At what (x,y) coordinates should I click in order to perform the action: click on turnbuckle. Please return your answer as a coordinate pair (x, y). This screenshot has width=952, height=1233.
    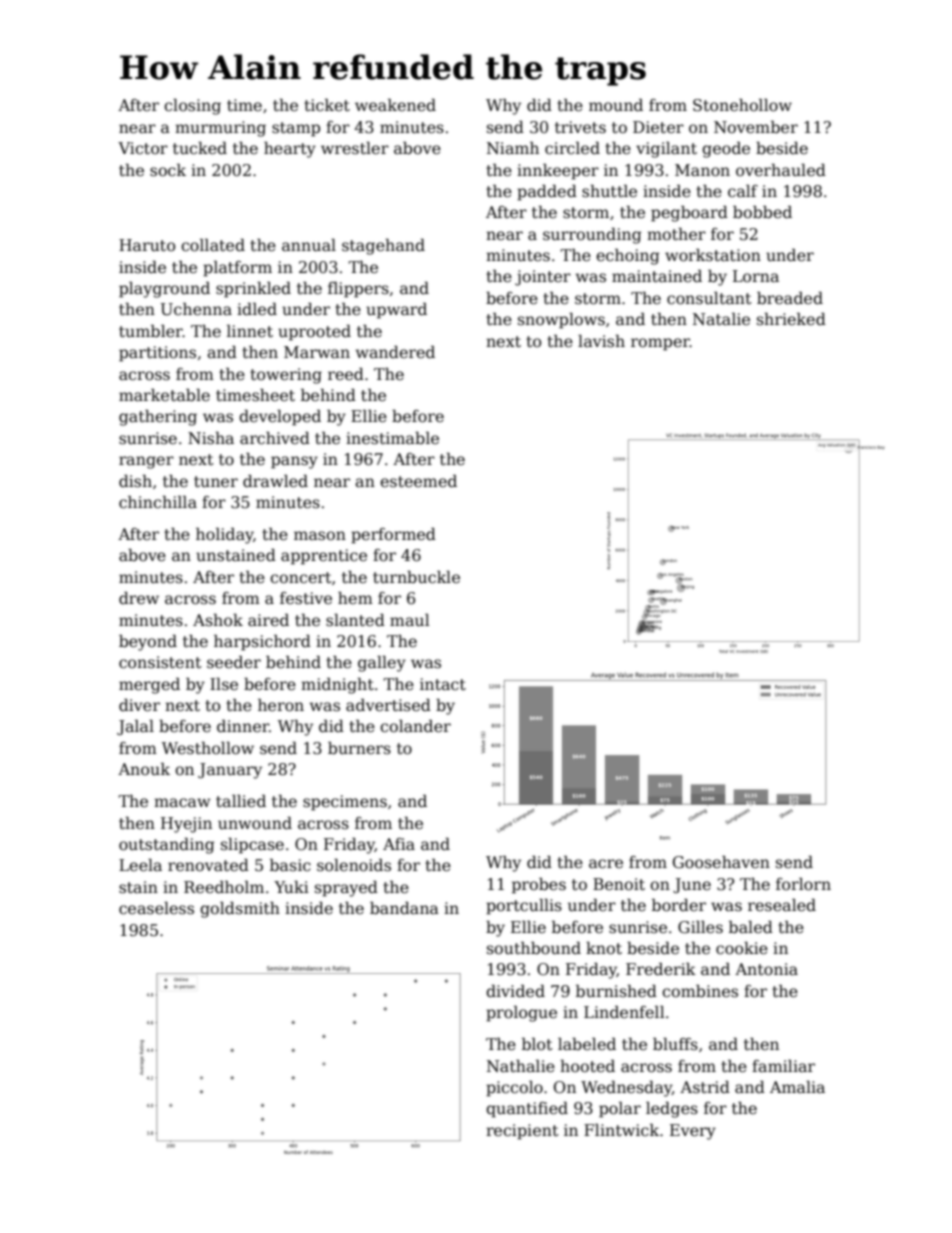
    Looking at the image, I should click on (416, 577).
